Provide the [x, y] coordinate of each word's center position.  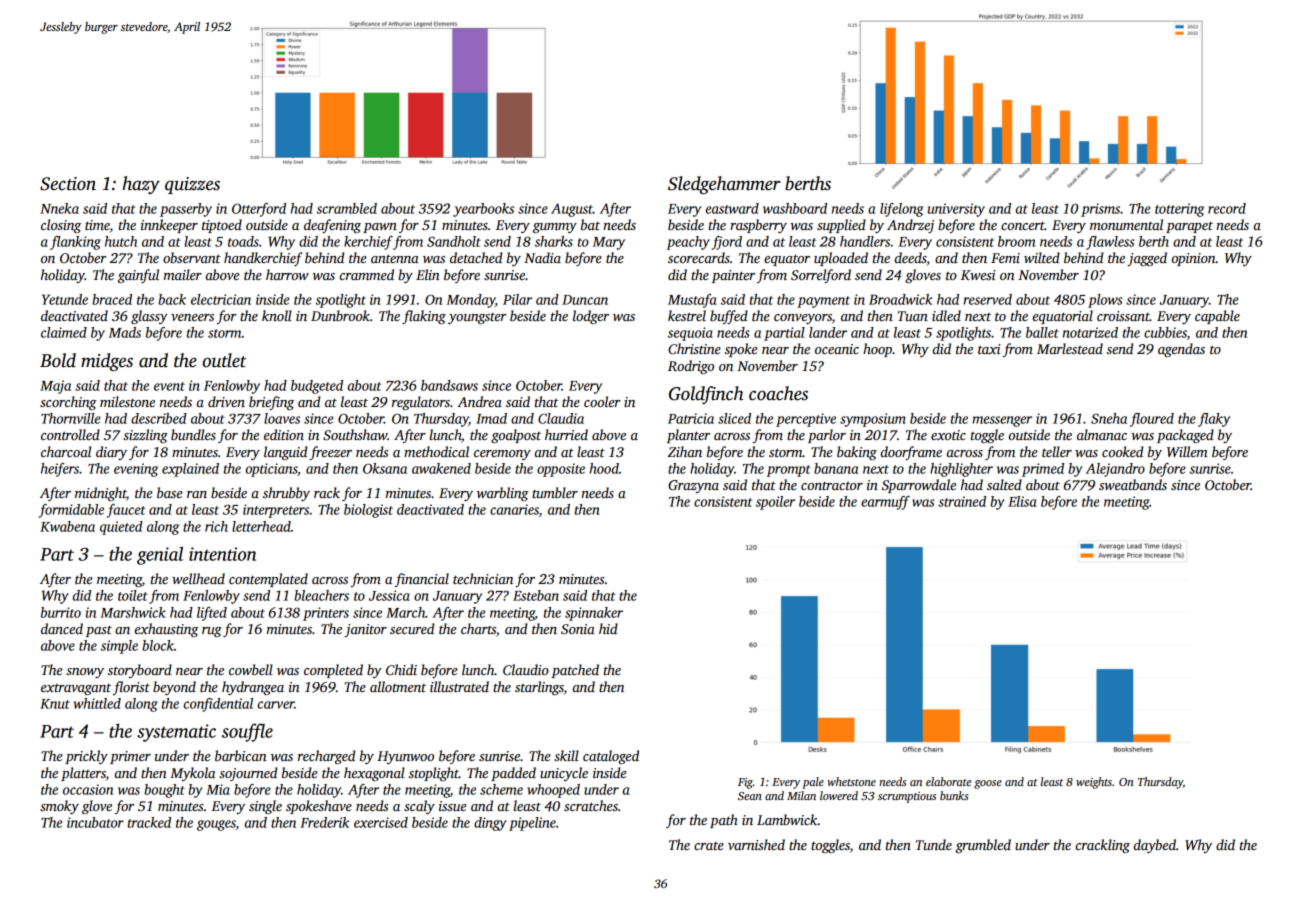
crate [709, 846]
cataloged [611, 757]
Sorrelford [821, 276]
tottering [1179, 210]
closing [61, 226]
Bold [58, 360]
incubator [95, 822]
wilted [1042, 257]
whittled [97, 703]
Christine [694, 348]
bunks [954, 795]
